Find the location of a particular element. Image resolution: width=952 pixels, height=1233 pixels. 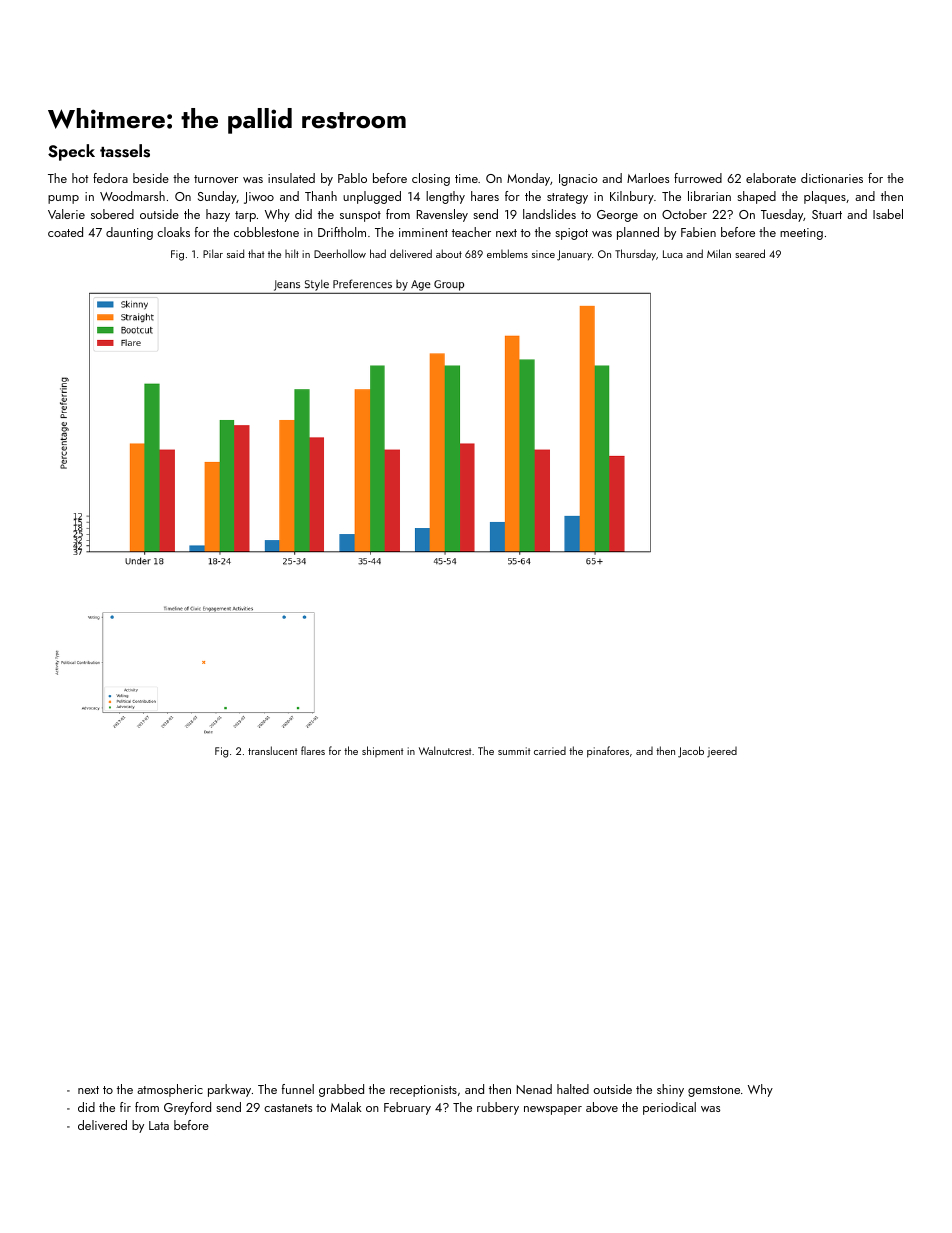

about is located at coordinates (449, 253).
